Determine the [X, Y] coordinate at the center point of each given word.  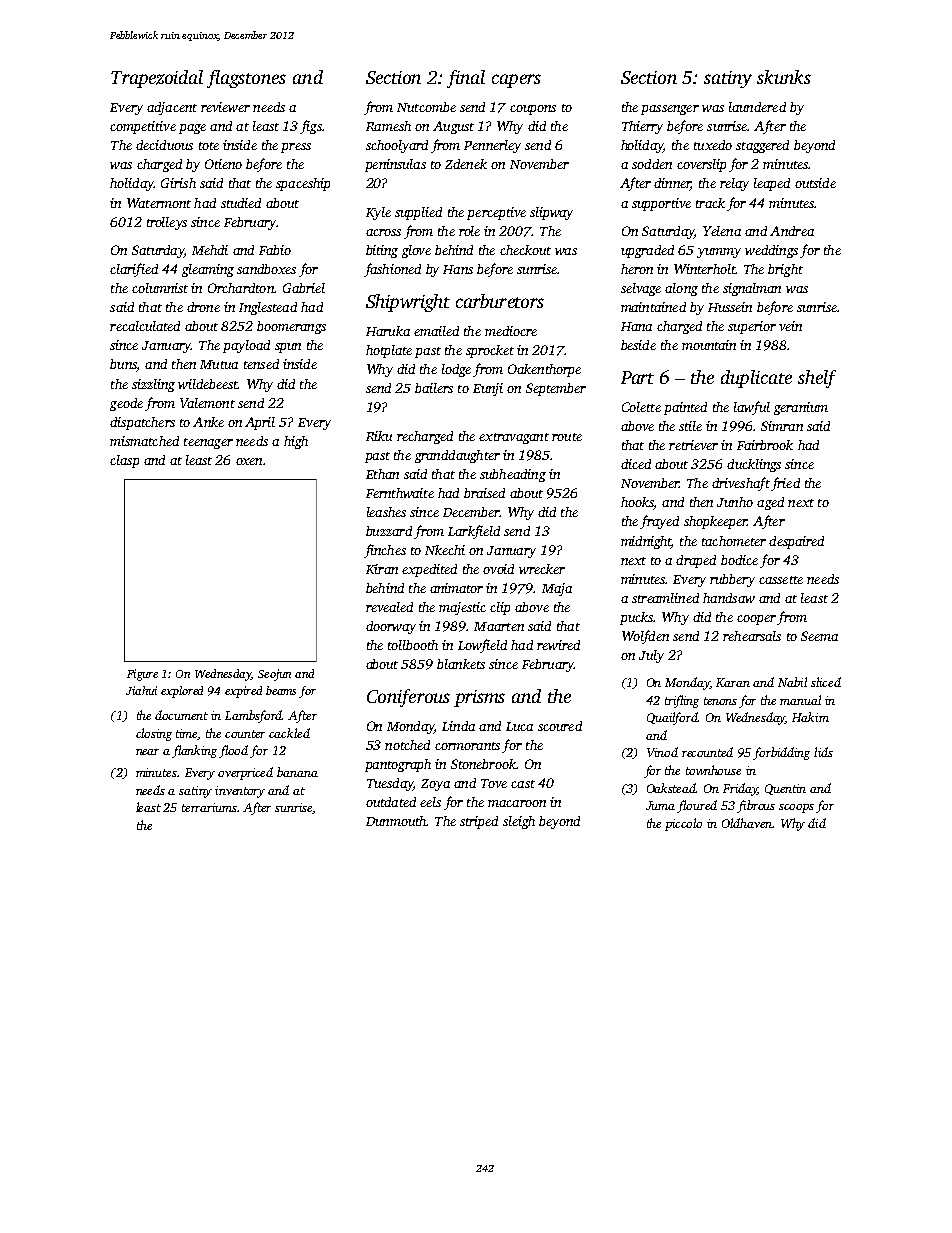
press [296, 148]
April [260, 423]
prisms [479, 698]
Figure [142, 675]
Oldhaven [747, 823]
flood [233, 751]
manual [800, 700]
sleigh [519, 822]
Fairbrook [765, 445]
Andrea [792, 231]
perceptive [496, 213]
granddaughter [457, 456]
